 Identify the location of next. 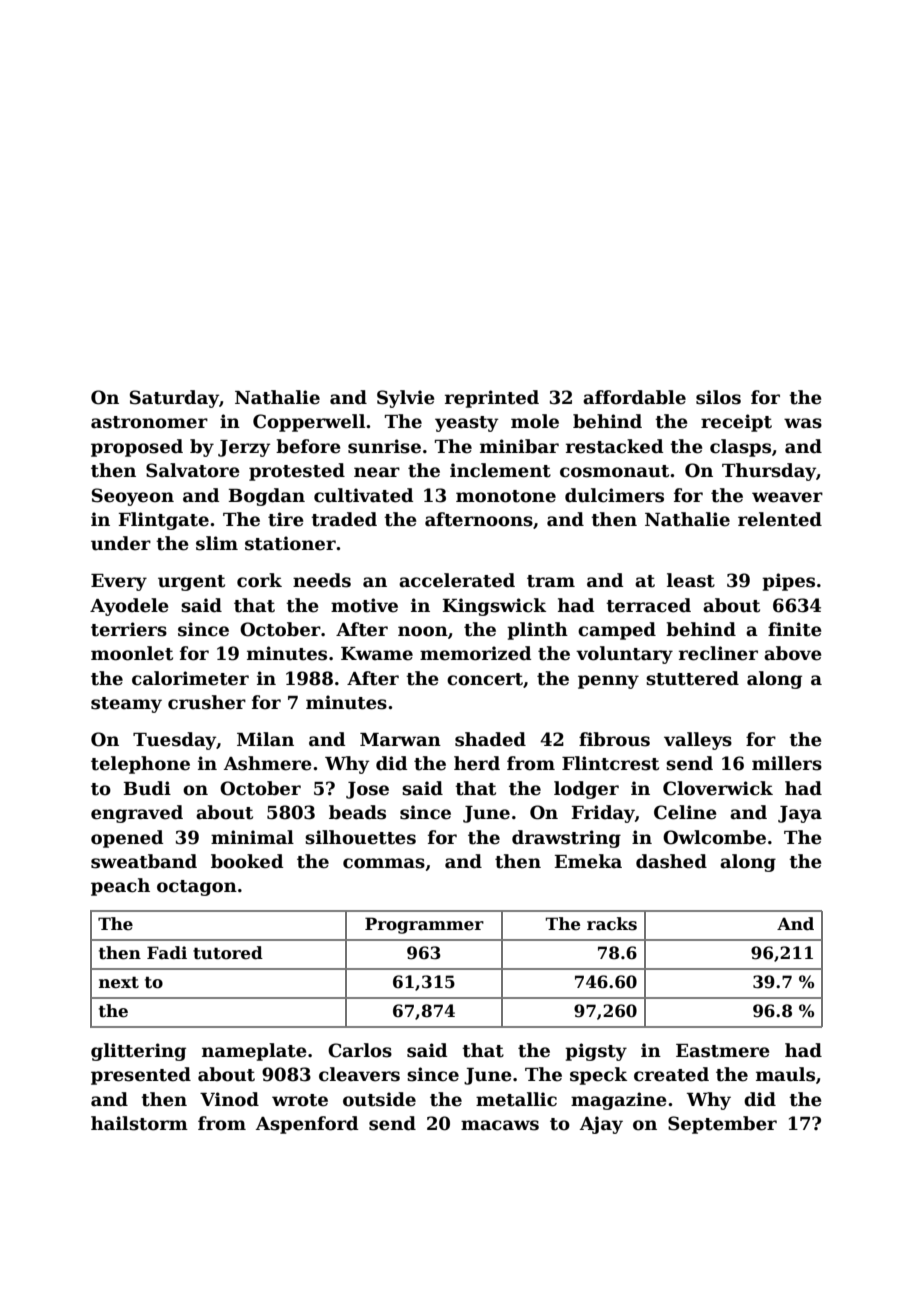
(119, 983).
